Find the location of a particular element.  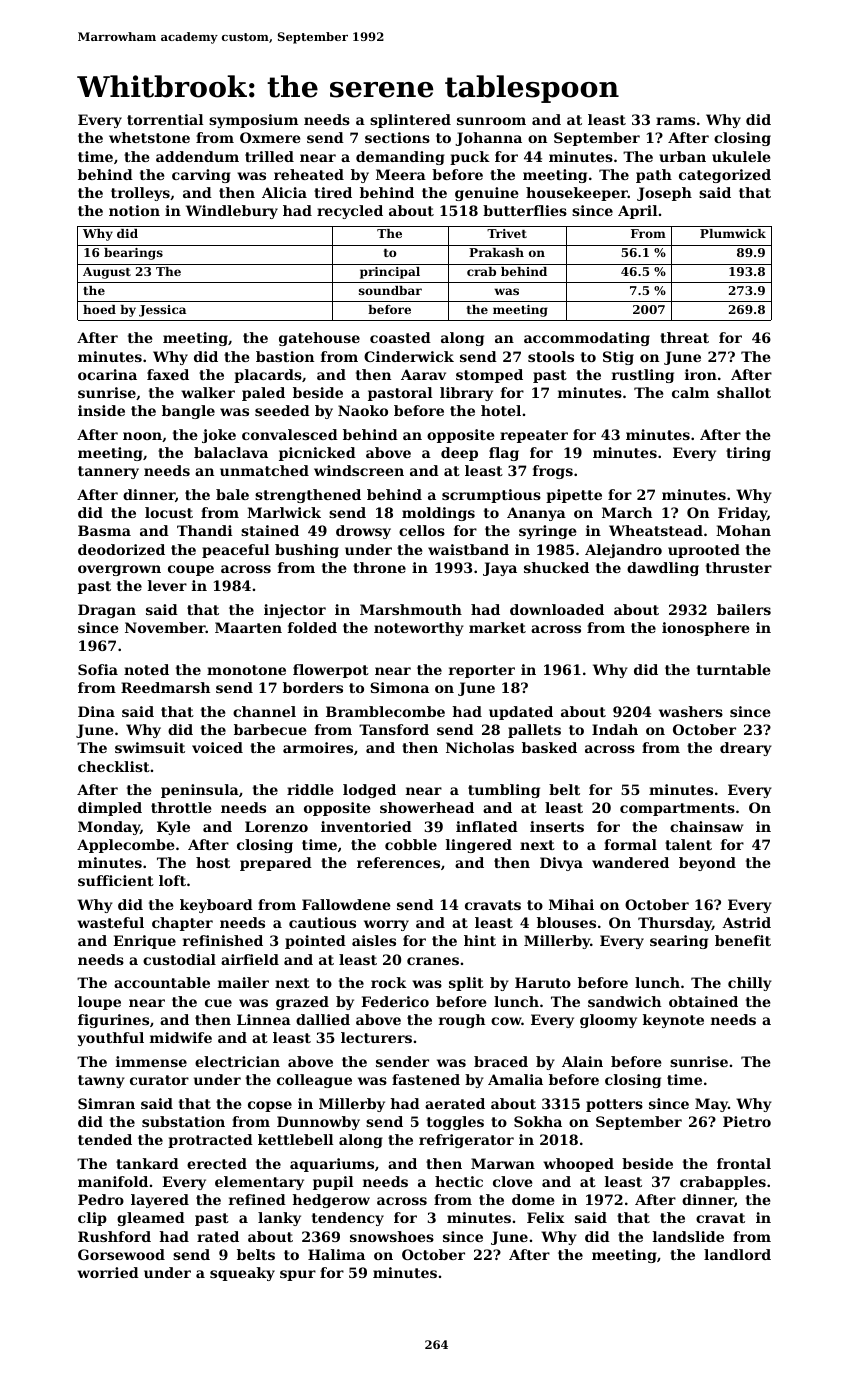

noon is located at coordinates (142, 436).
